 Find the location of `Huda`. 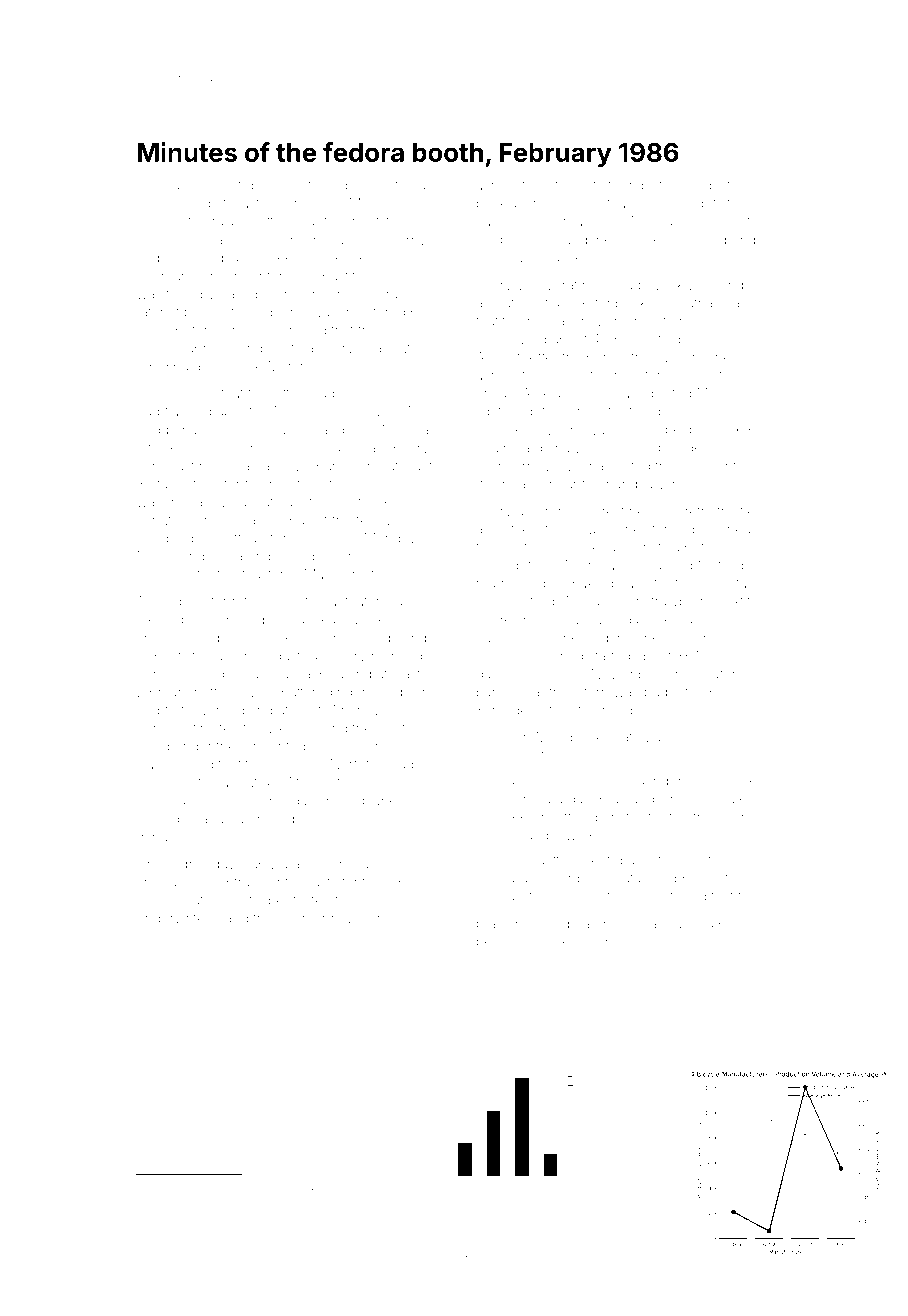

Huda is located at coordinates (367, 1187).
